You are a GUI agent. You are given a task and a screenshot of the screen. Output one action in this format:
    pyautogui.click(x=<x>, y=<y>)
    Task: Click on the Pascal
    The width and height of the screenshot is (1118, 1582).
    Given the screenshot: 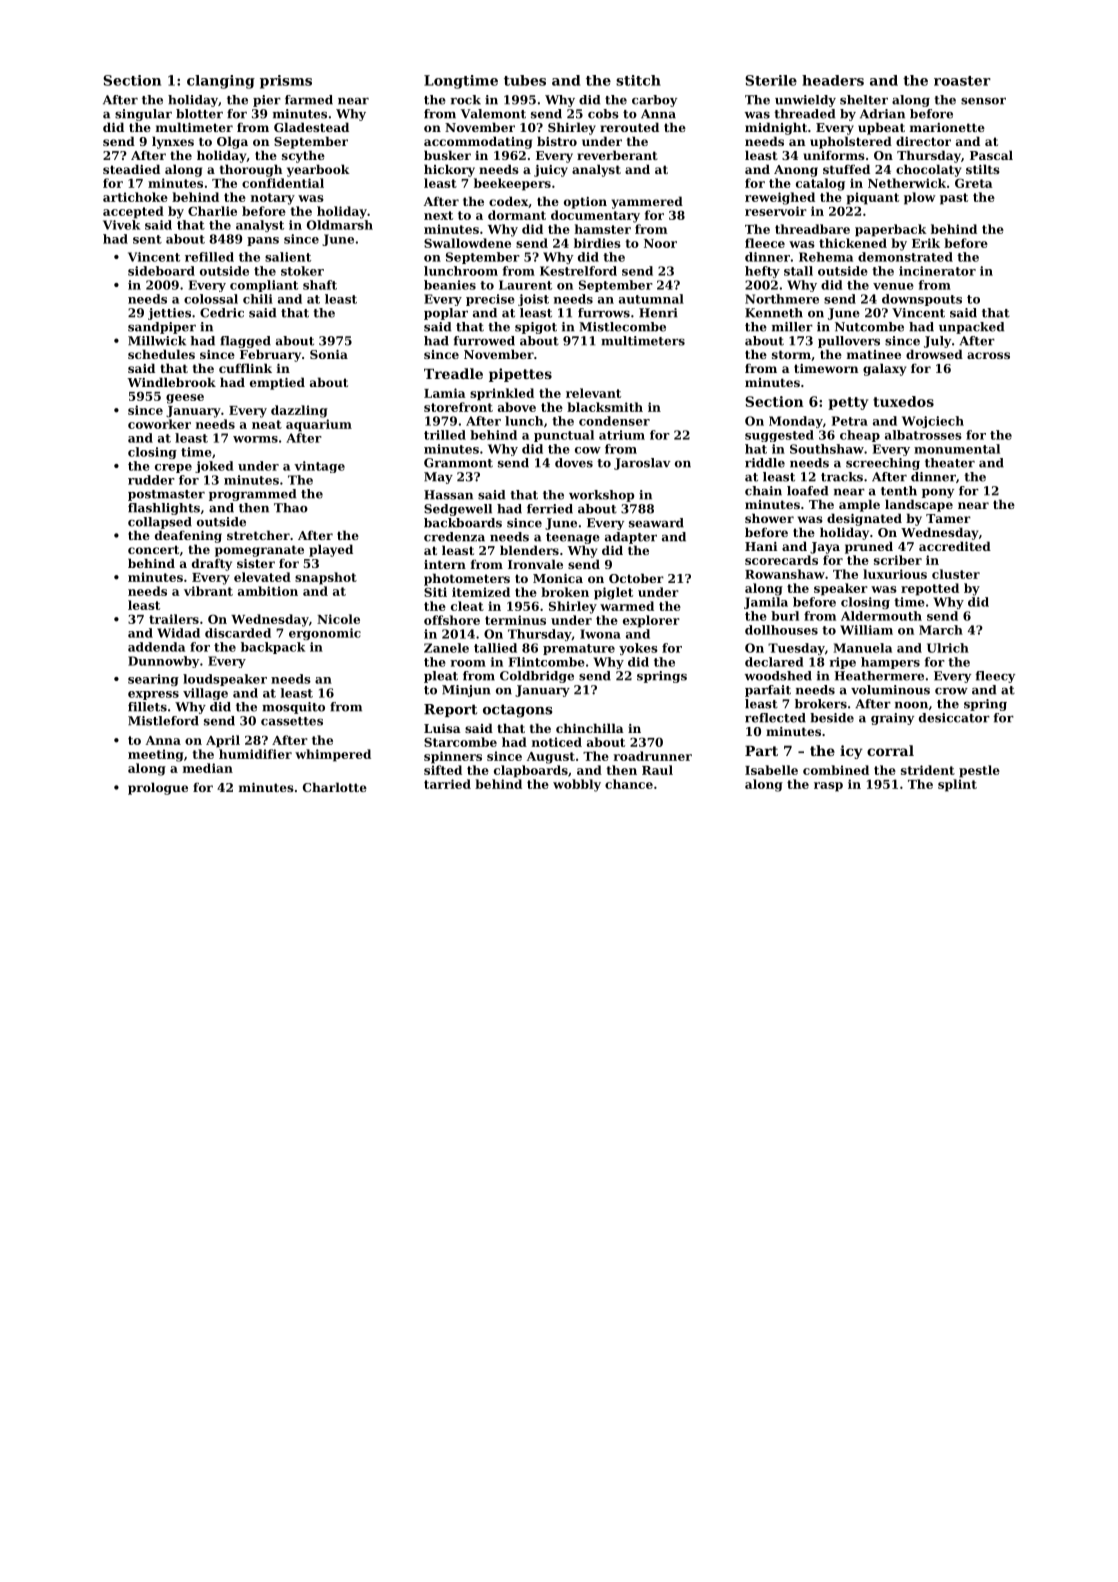 What is the action you would take?
    pyautogui.click(x=991, y=155)
